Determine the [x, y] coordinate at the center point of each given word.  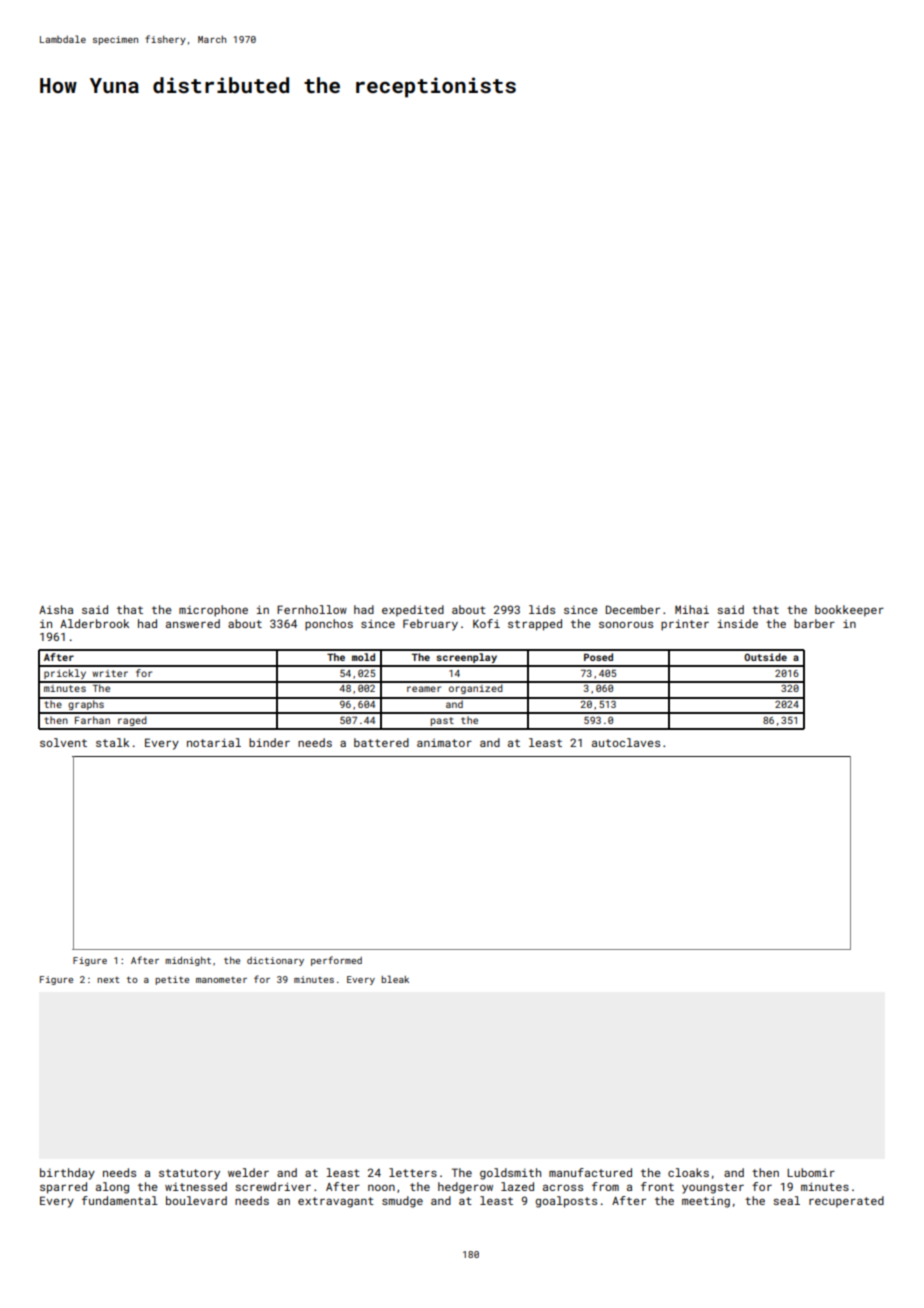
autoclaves [626, 742]
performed [336, 961]
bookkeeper [849, 611]
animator [444, 743]
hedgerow [465, 1188]
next [108, 980]
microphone [213, 611]
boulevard [196, 1200]
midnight [188, 961]
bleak [395, 979]
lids [542, 609]
